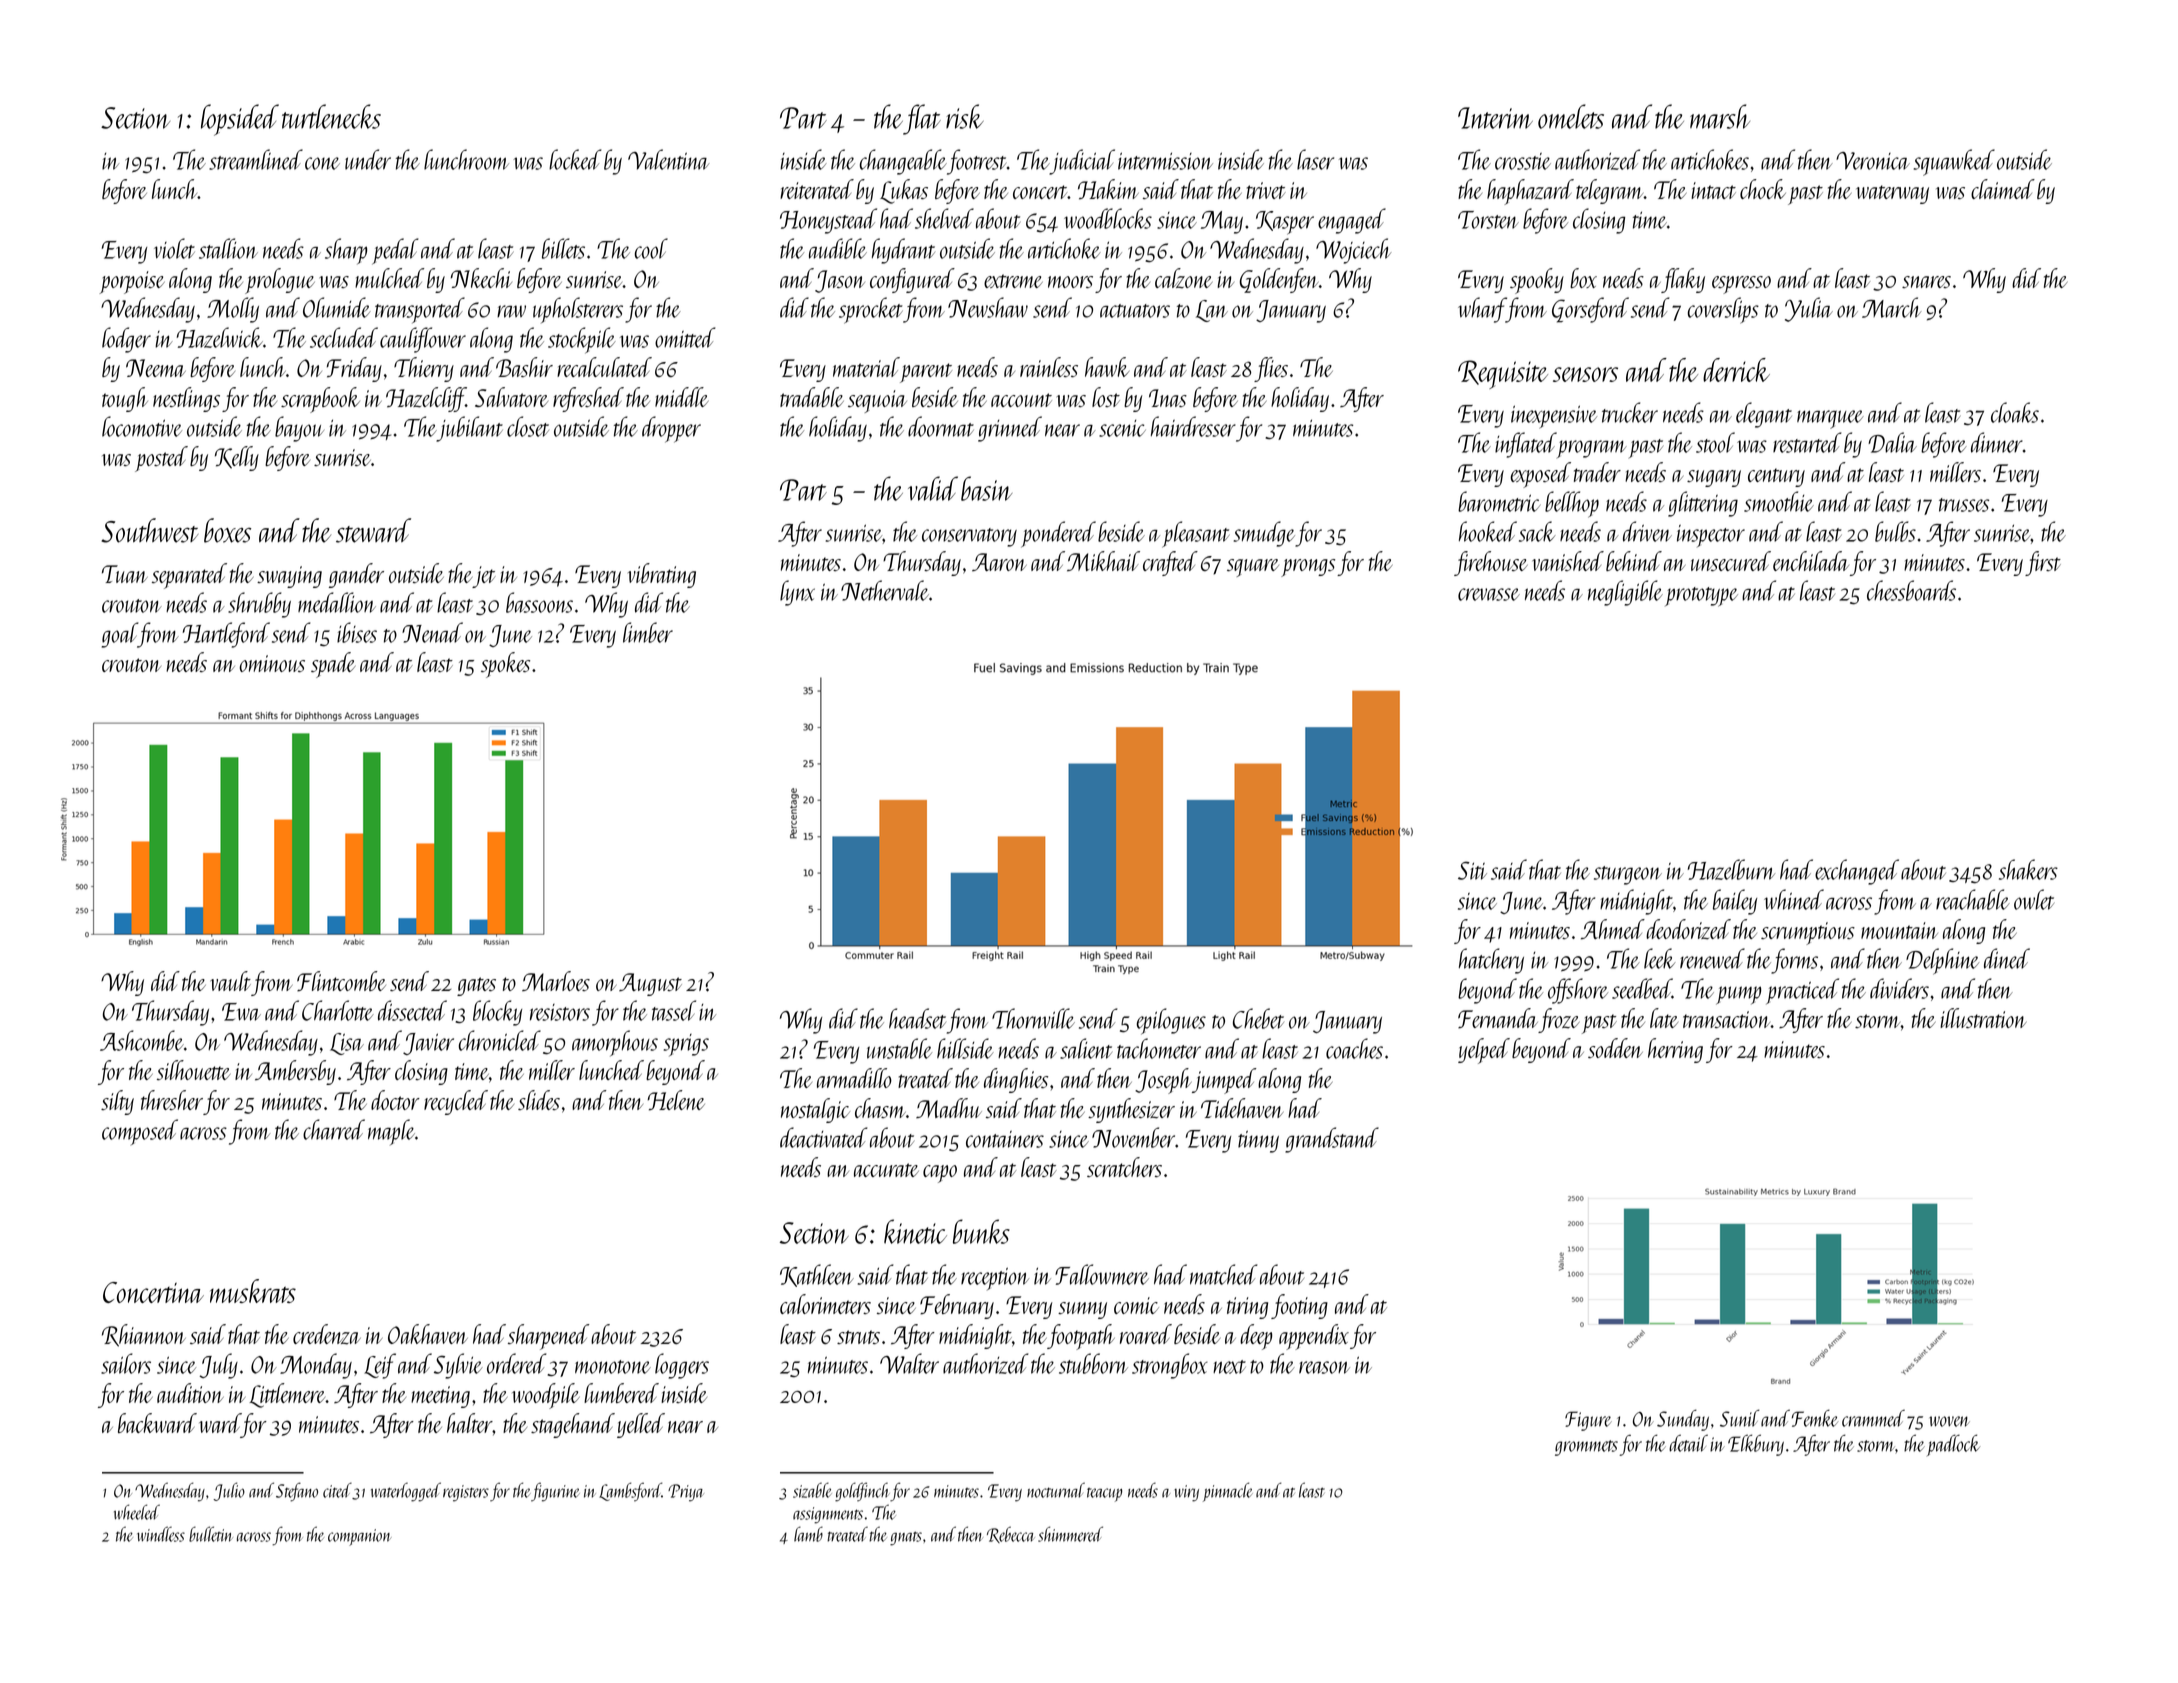  I want to click on gander, so click(356, 575).
